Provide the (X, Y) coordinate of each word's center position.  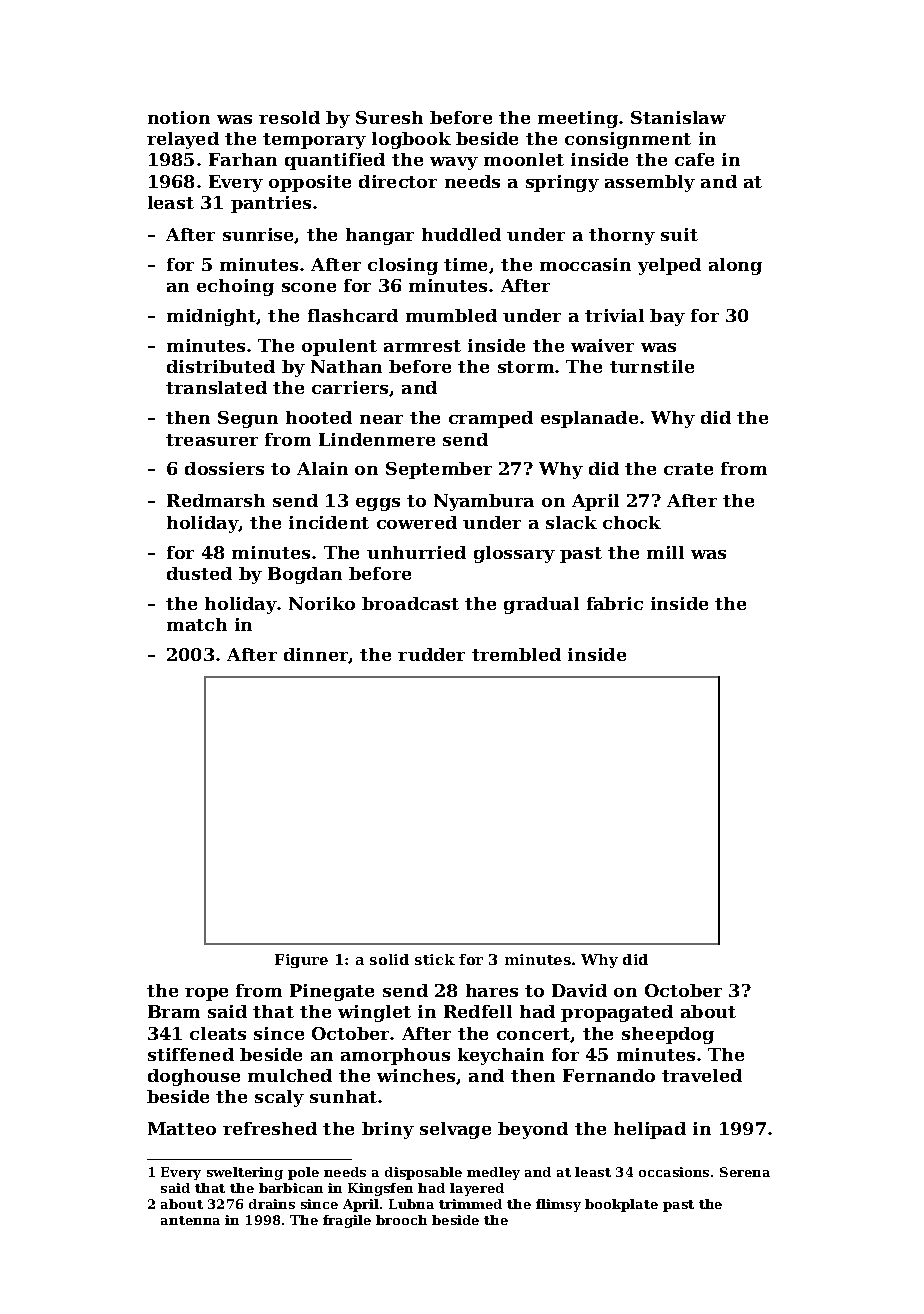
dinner (316, 655)
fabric (615, 603)
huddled (461, 234)
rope (206, 994)
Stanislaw (678, 117)
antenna (190, 1220)
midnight (212, 317)
